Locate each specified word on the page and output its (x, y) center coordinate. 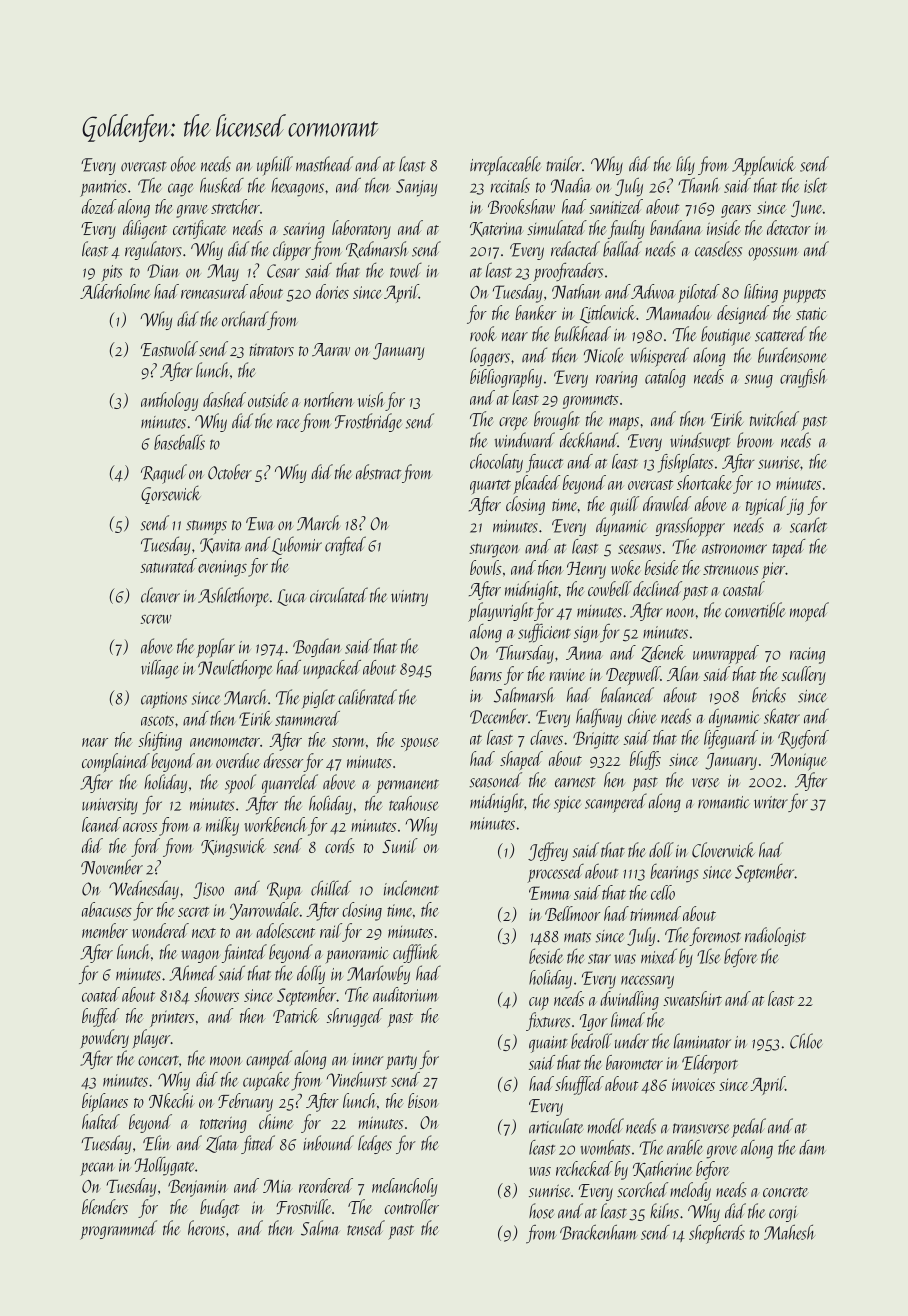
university (110, 806)
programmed (118, 1230)
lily (685, 165)
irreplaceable (505, 165)
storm (349, 742)
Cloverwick (723, 850)
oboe (183, 164)
